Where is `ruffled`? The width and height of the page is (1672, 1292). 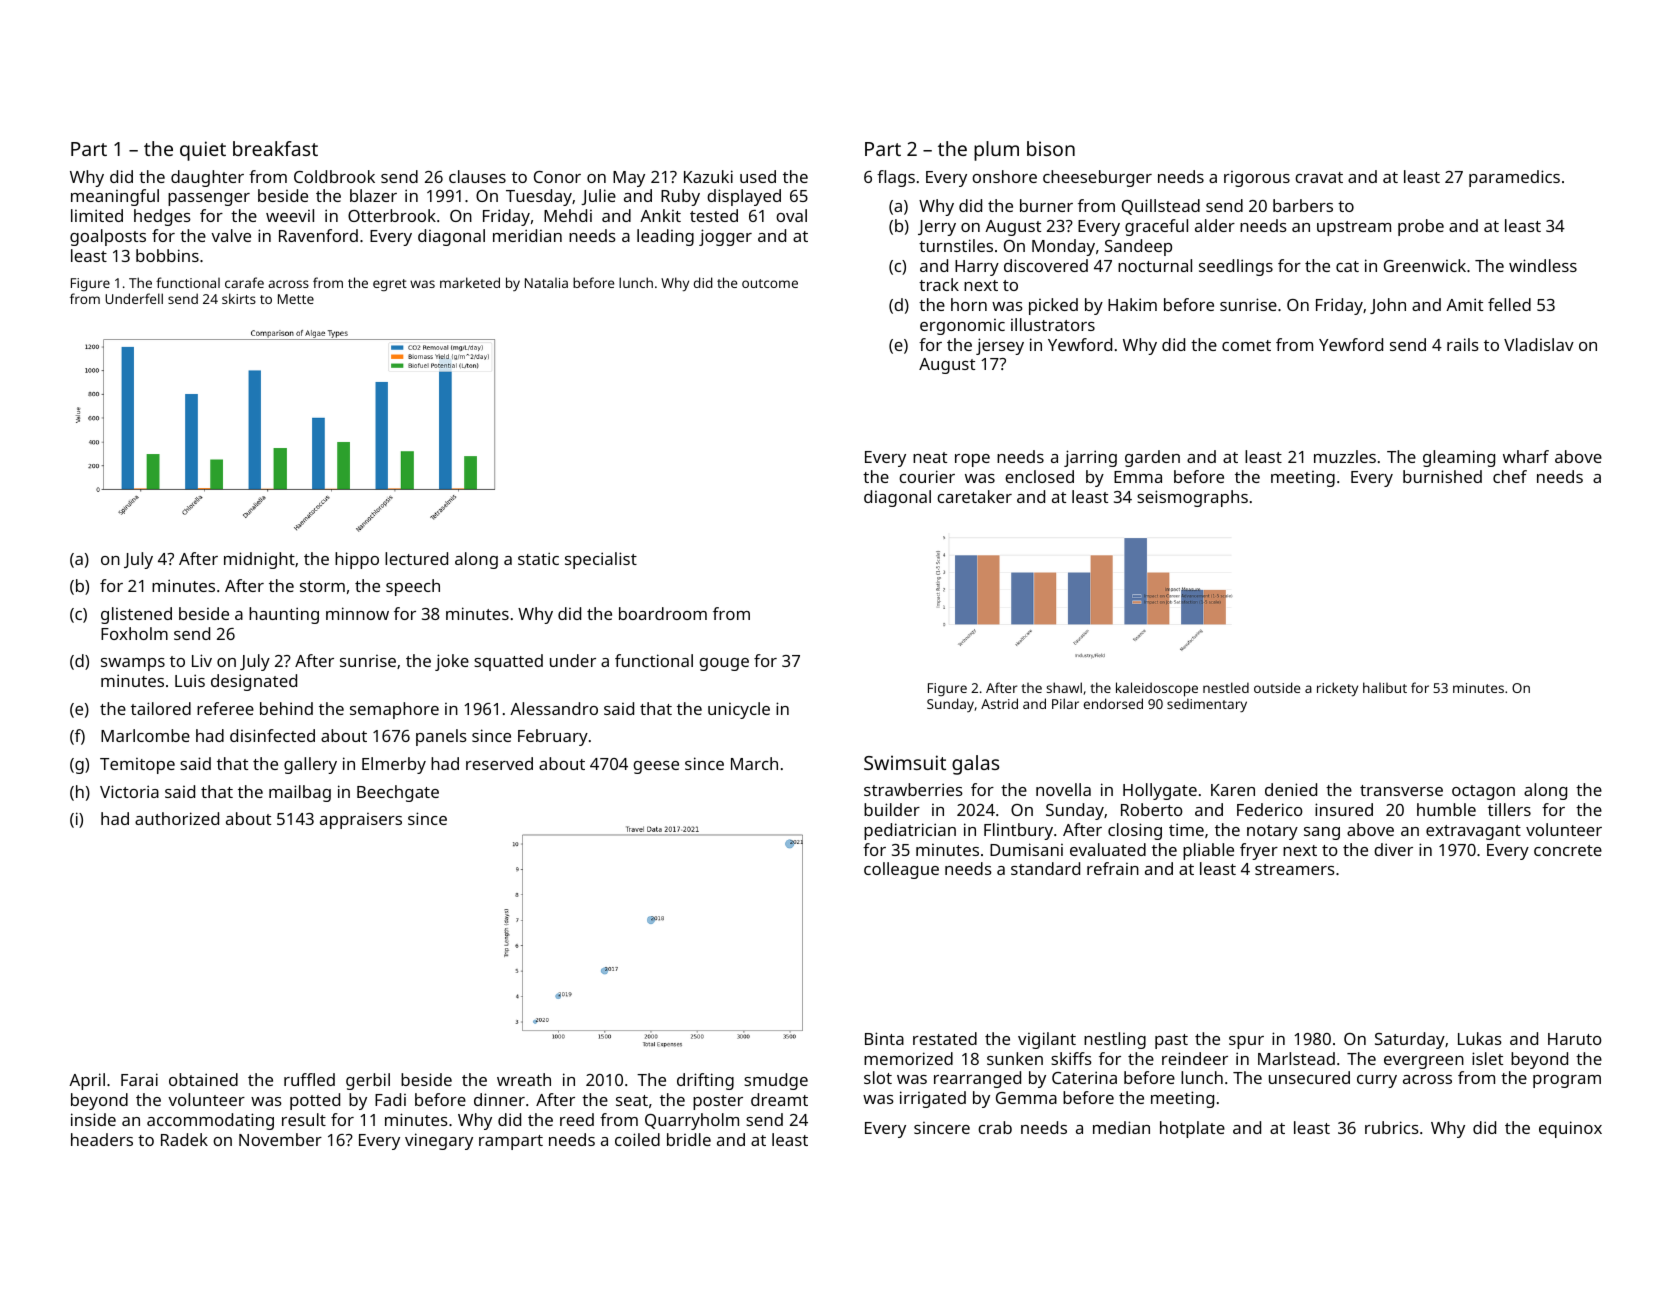
ruffled is located at coordinates (309, 1079).
